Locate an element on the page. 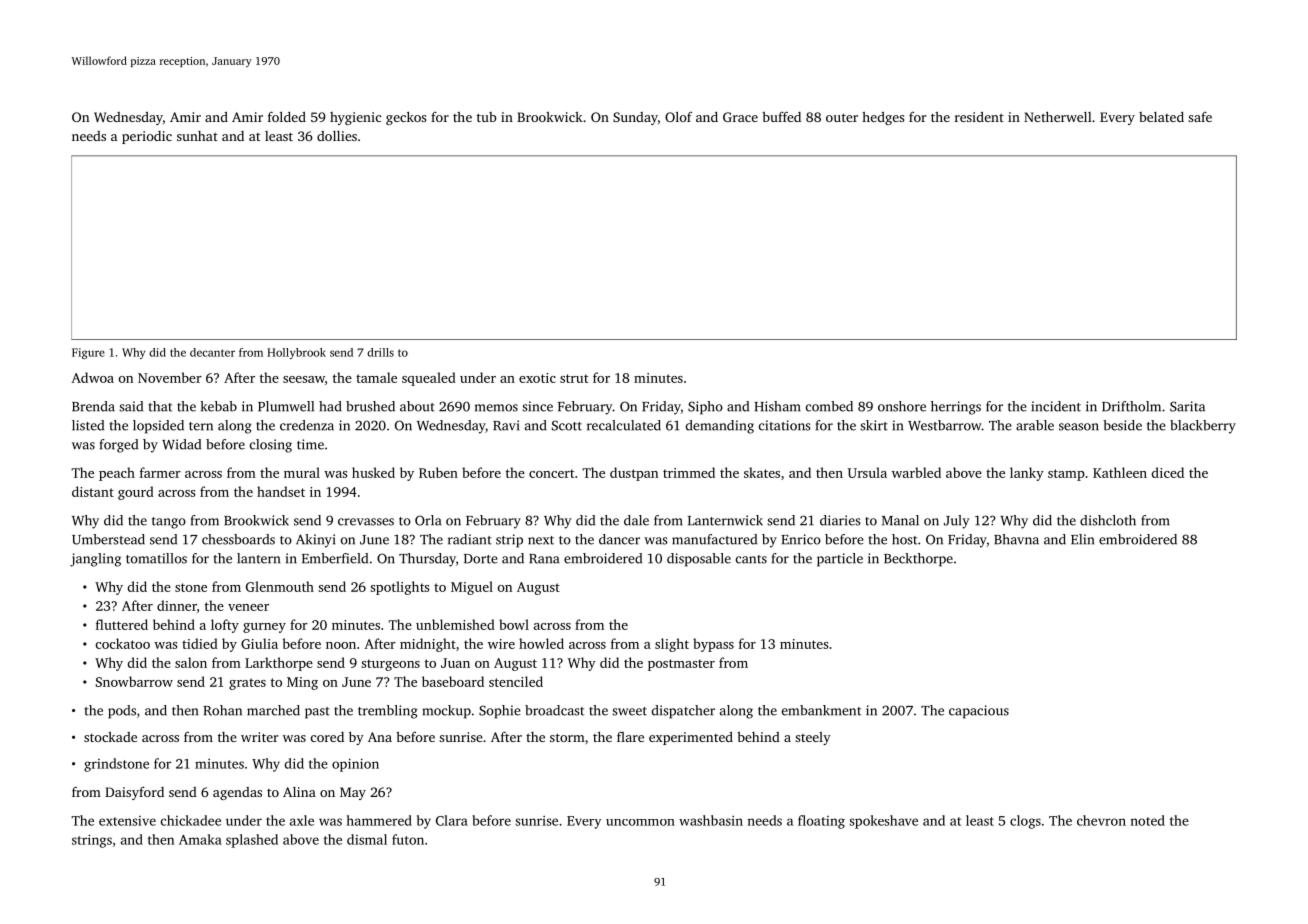 This page has height=924, width=1308. safe is located at coordinates (1200, 117).
